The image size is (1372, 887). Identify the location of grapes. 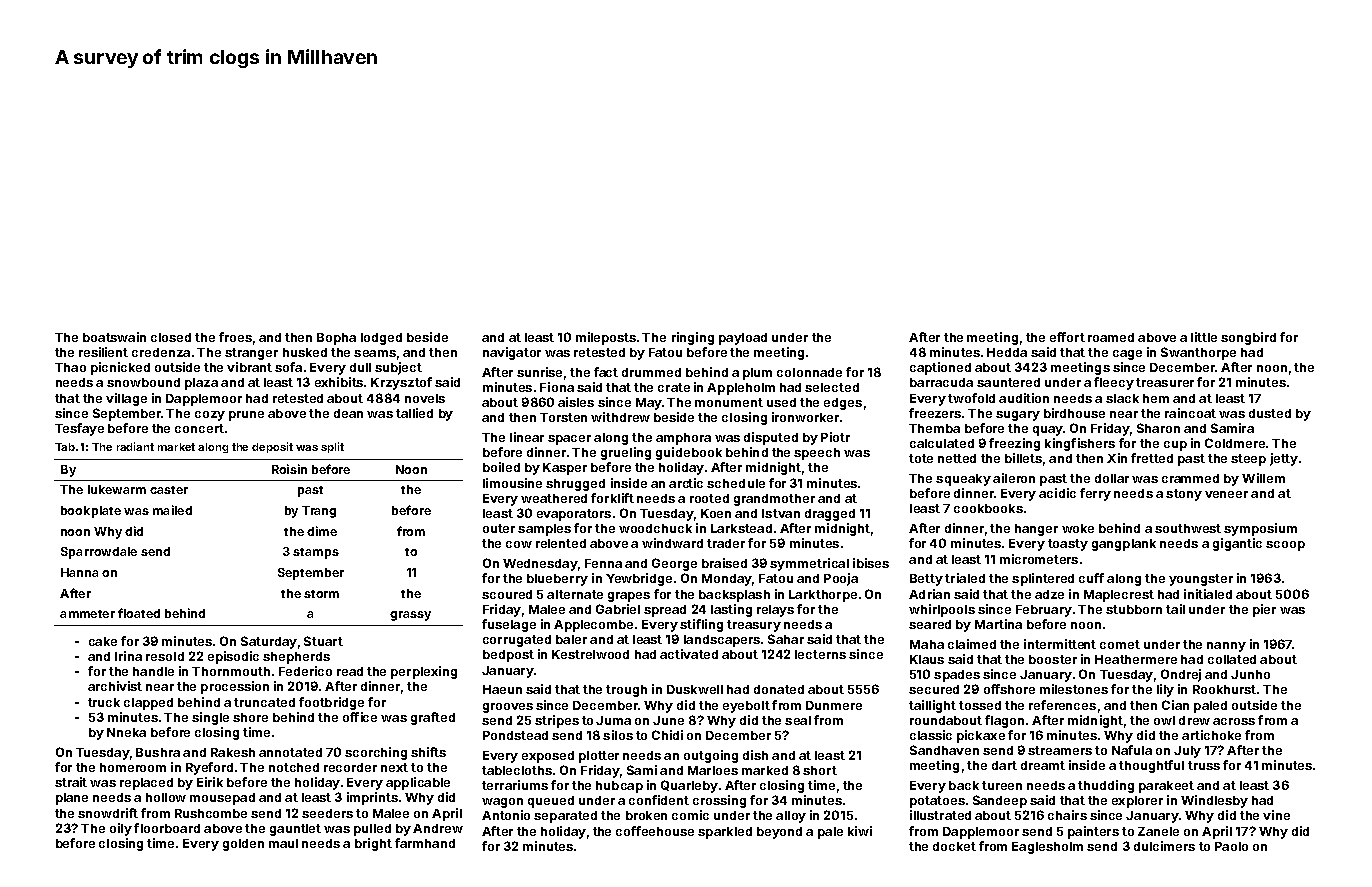
(629, 597).
